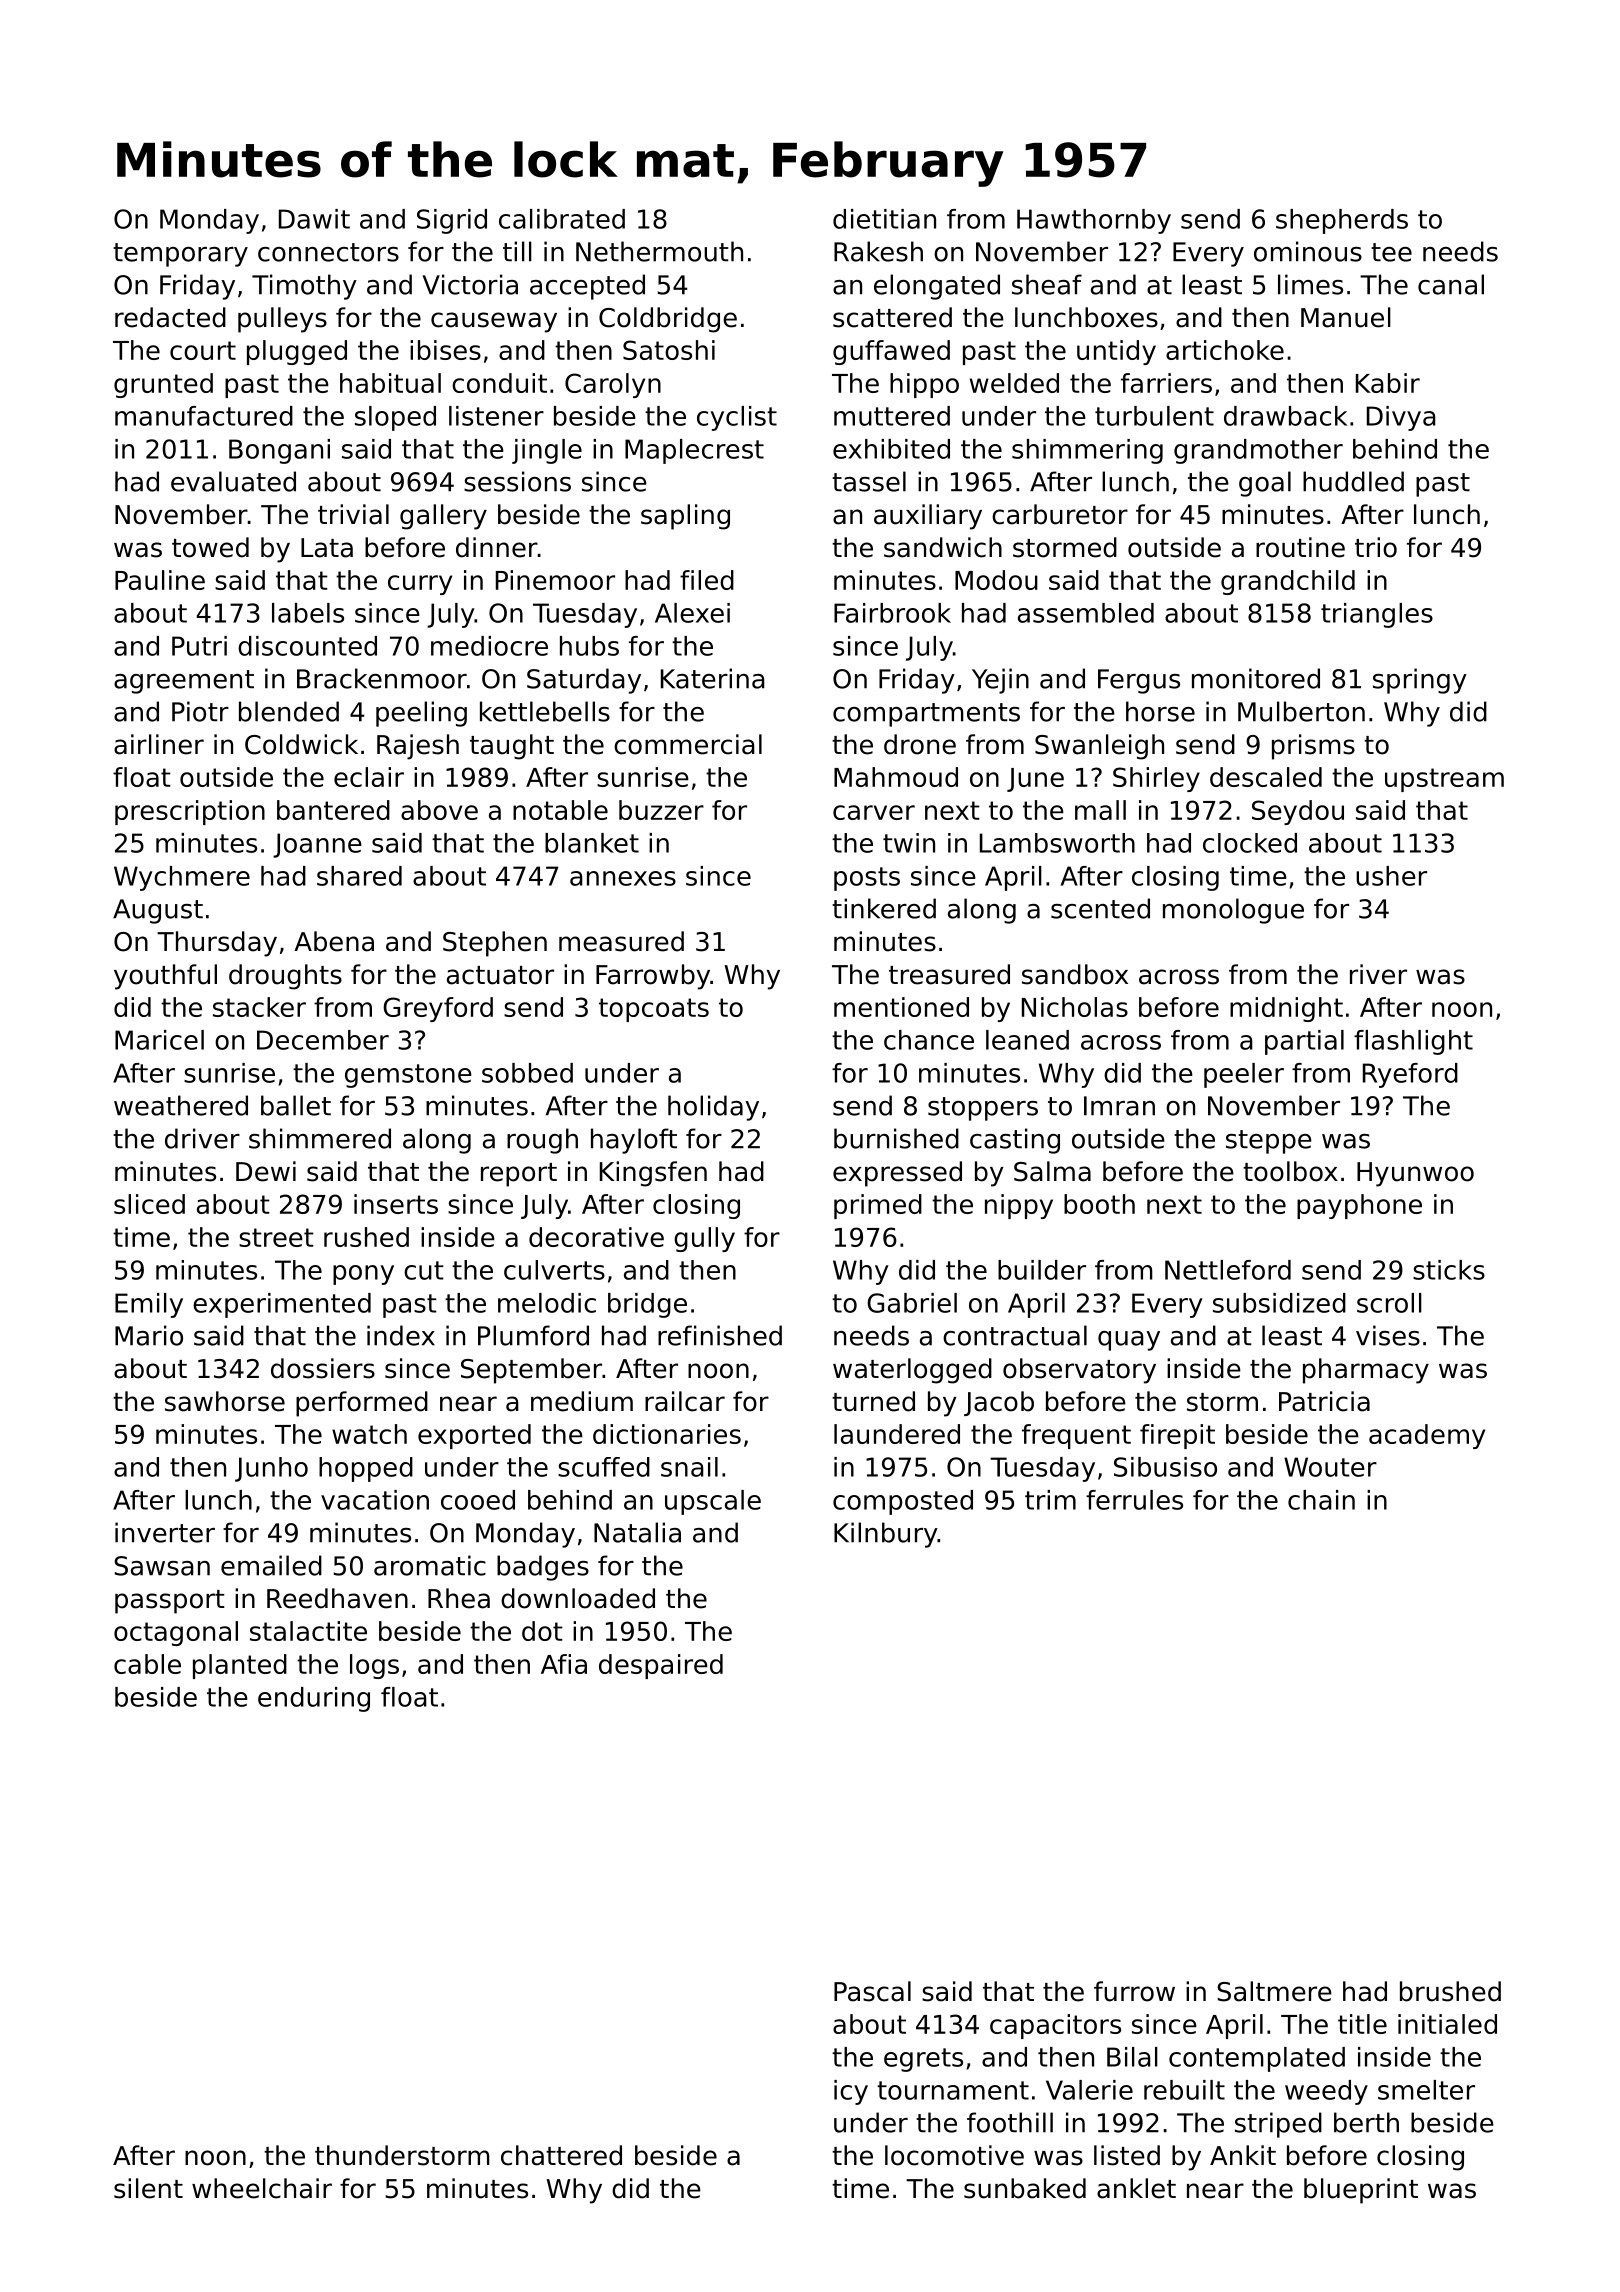  Describe the element at coordinates (452, 221) in the screenshot. I see `Sigrid` at that location.
